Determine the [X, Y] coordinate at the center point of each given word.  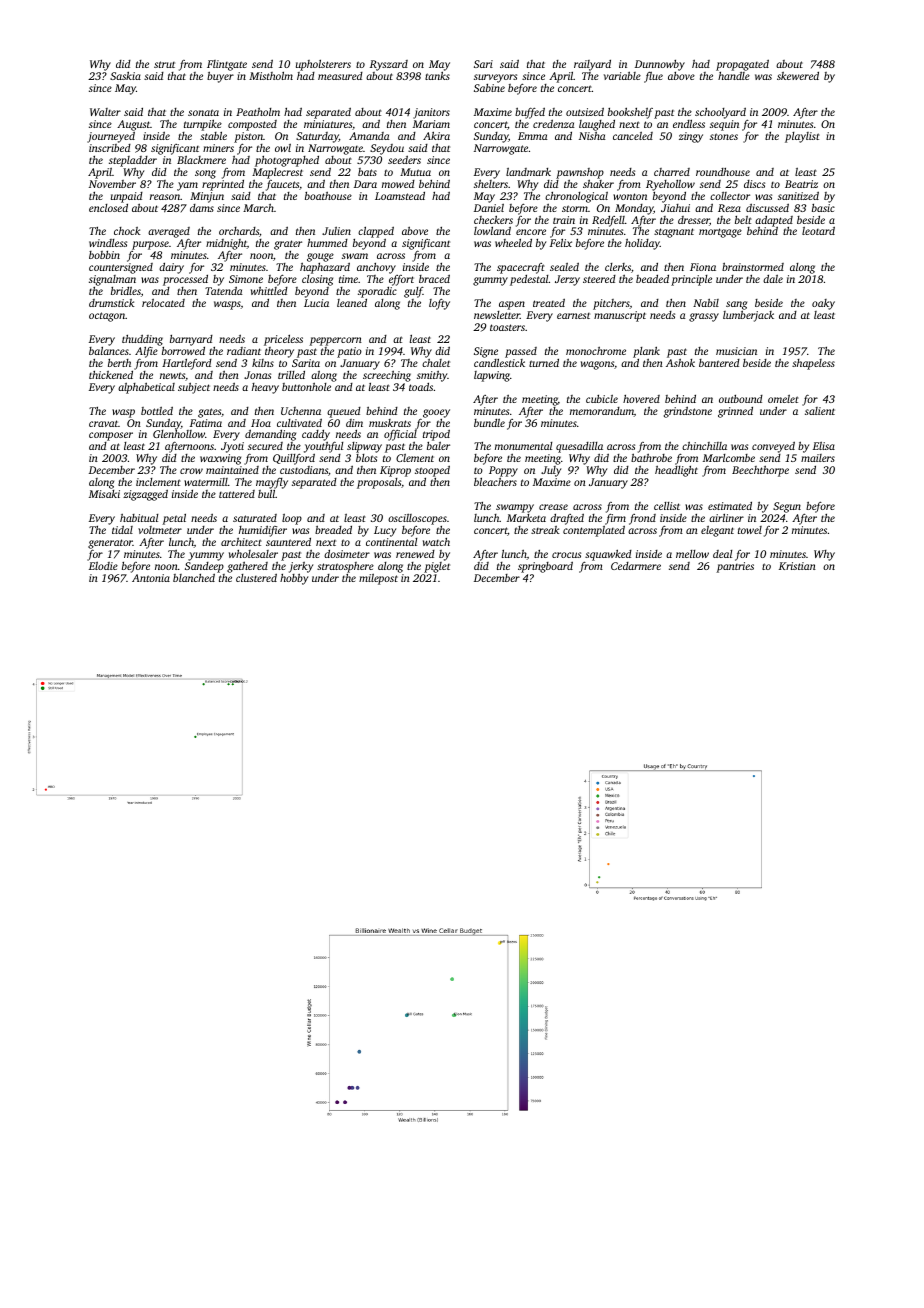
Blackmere [201, 160]
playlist [802, 137]
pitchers [611, 304]
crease [553, 507]
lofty [439, 304]
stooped [432, 471]
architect [241, 542]
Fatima [206, 423]
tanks [437, 76]
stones [724, 136]
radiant [244, 351]
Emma [533, 136]
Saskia [125, 76]
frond [642, 519]
